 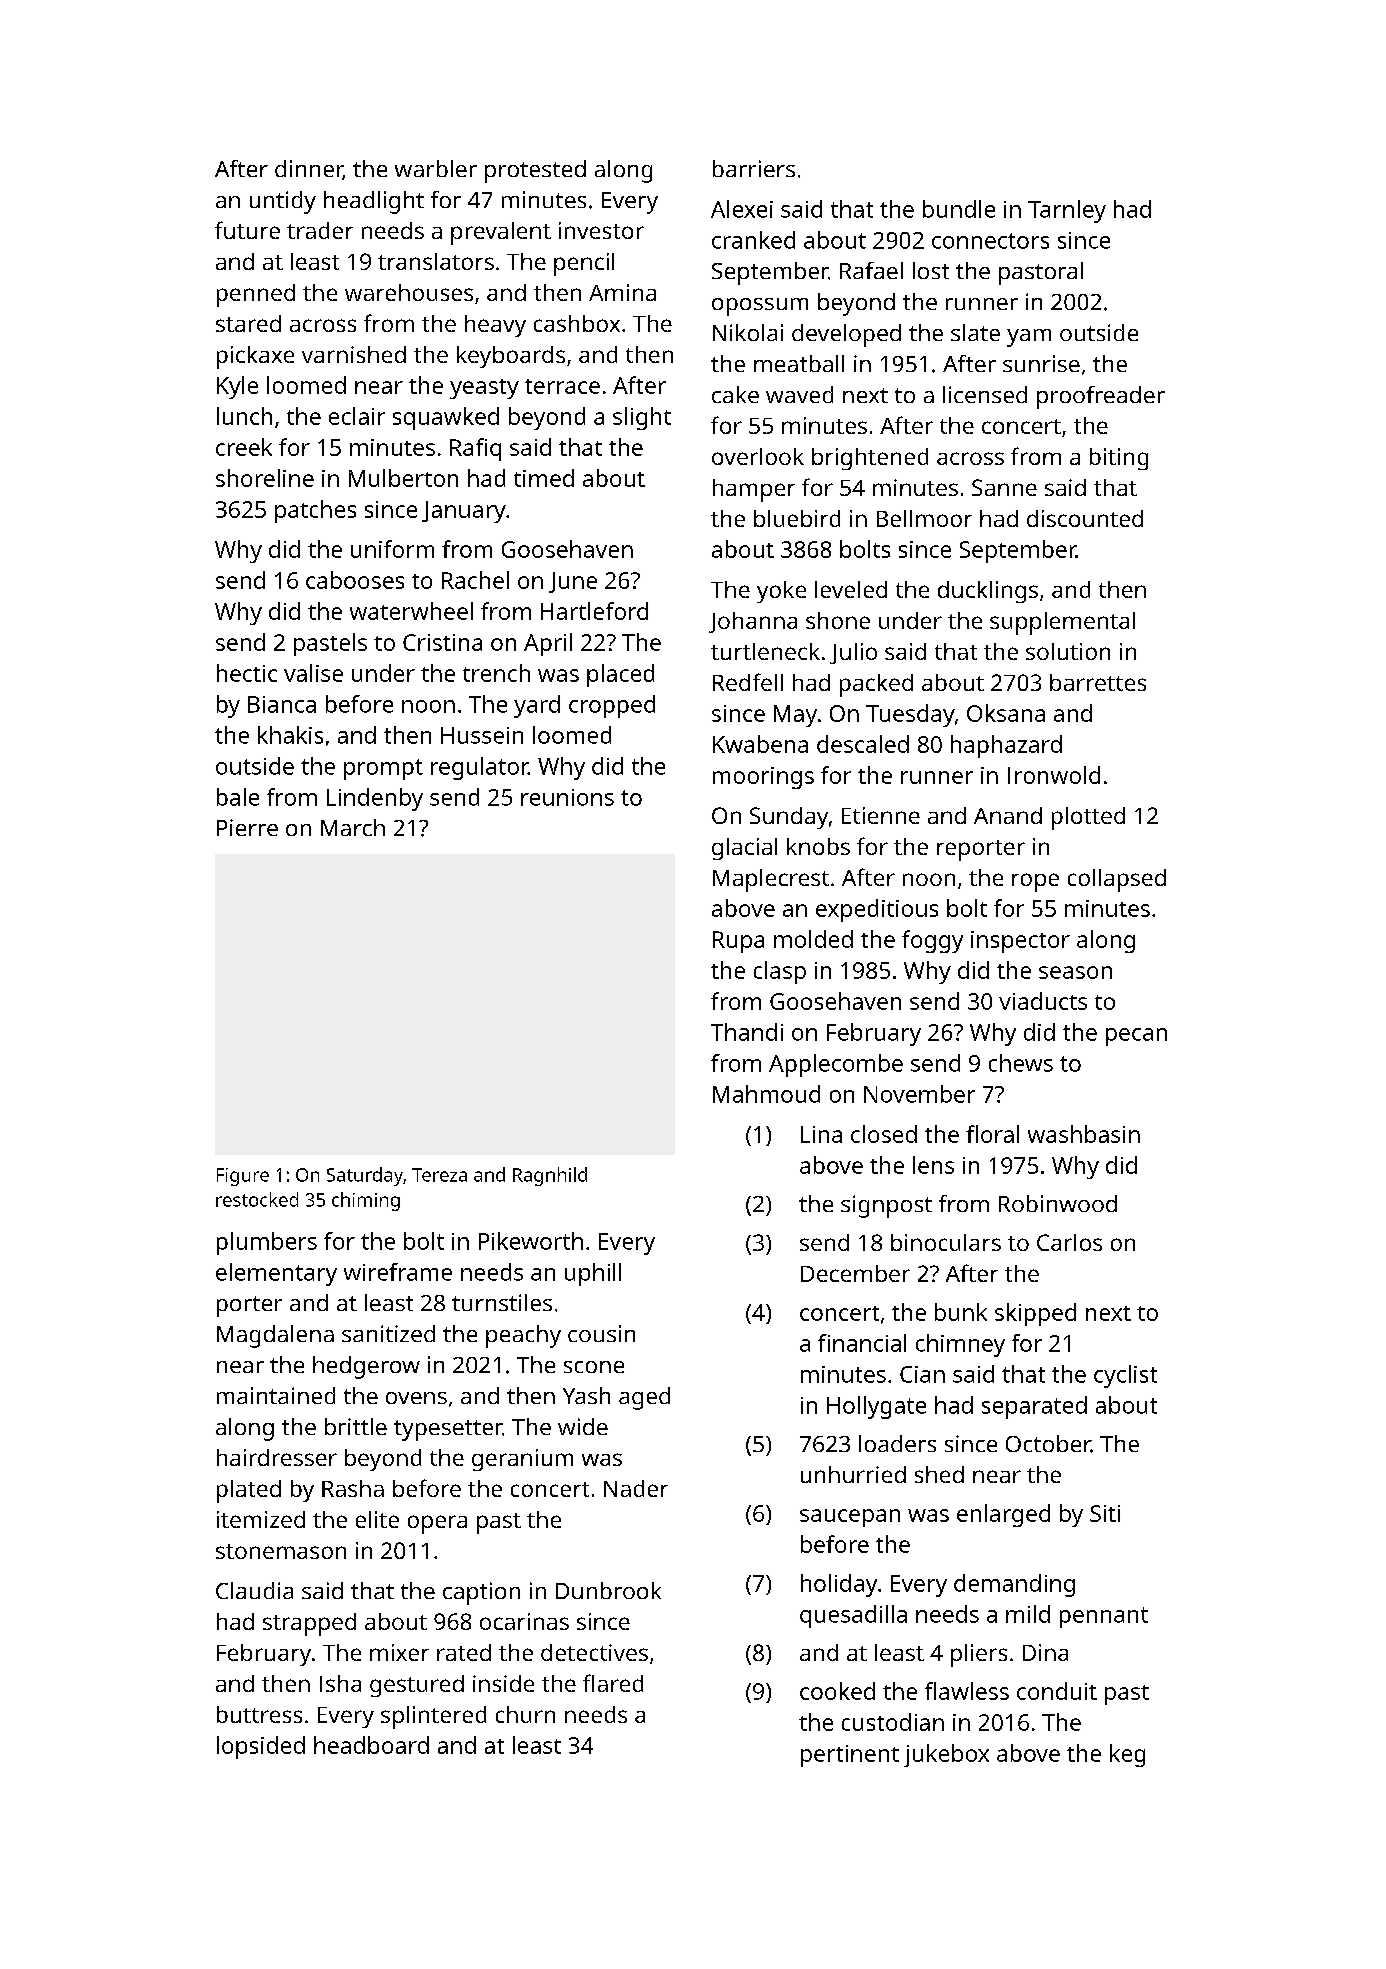 What do you see at coordinates (893, 1722) in the document?
I see `custodian` at bounding box center [893, 1722].
